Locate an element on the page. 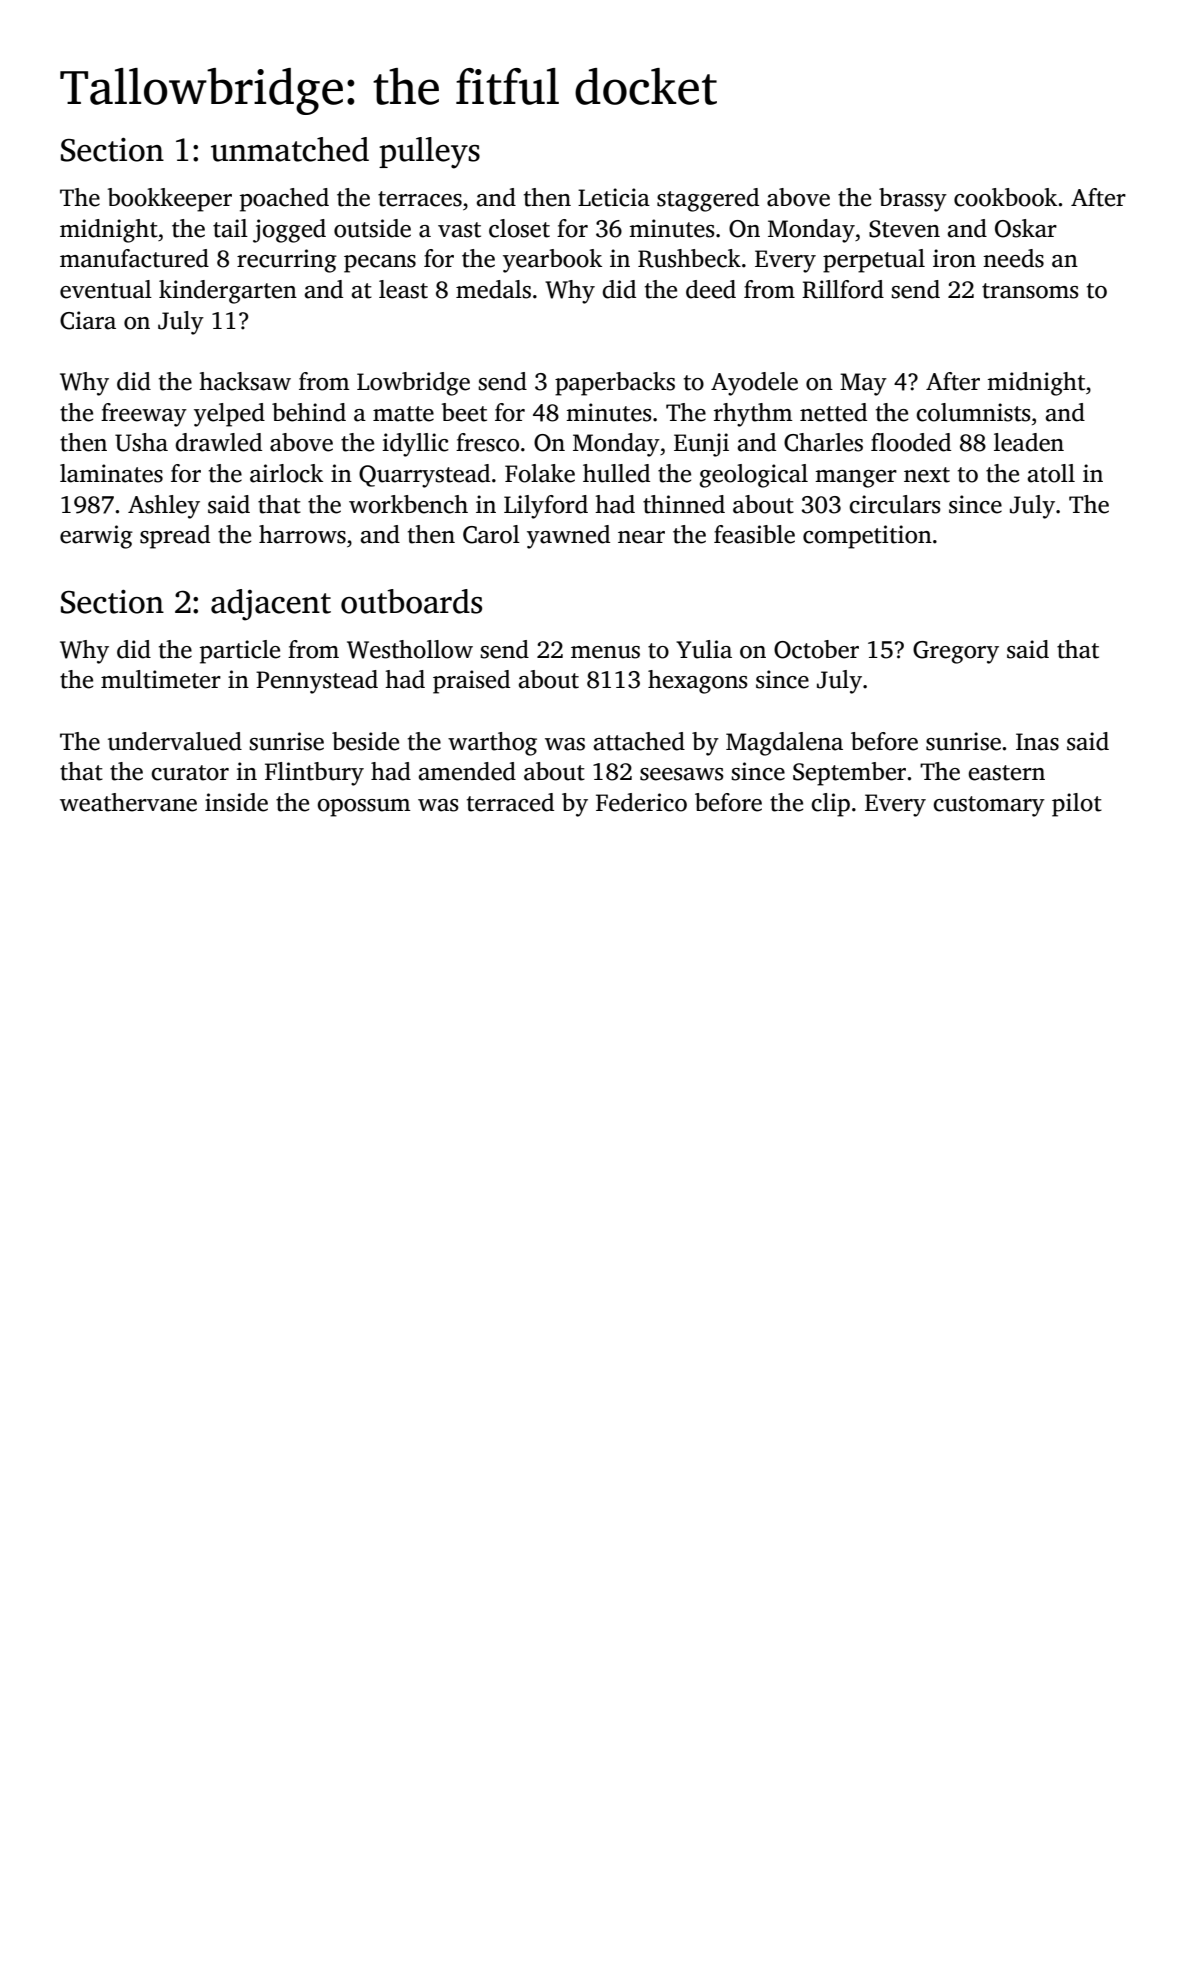 The width and height of the document is (1192, 1964). Gregory is located at coordinates (956, 652).
